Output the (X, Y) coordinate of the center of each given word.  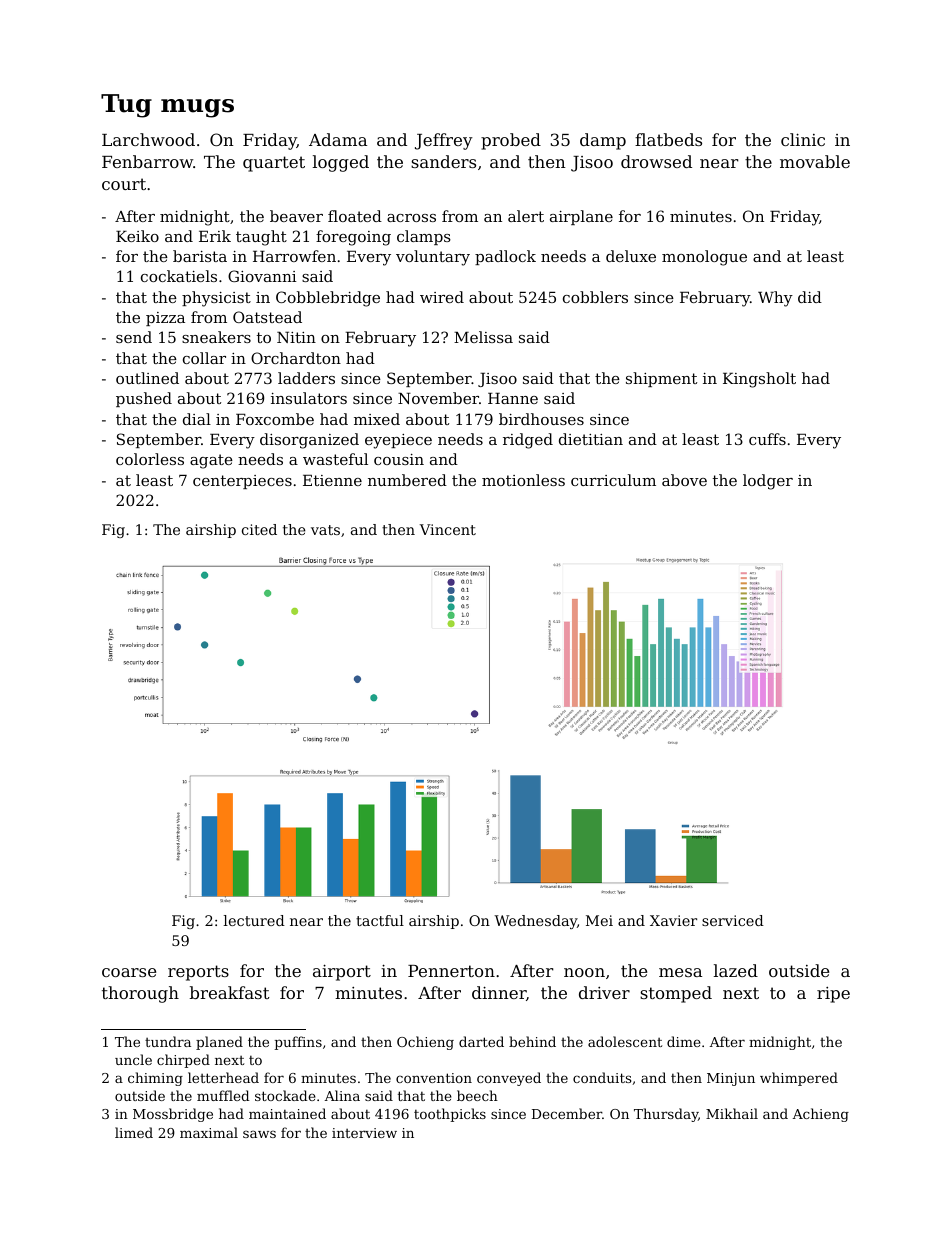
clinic (803, 139)
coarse (129, 972)
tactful (380, 920)
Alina (342, 1095)
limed (134, 1132)
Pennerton (451, 971)
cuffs (767, 439)
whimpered (799, 1079)
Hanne (513, 398)
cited (259, 529)
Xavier (673, 920)
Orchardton (296, 358)
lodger (768, 482)
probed (511, 141)
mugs (197, 108)
